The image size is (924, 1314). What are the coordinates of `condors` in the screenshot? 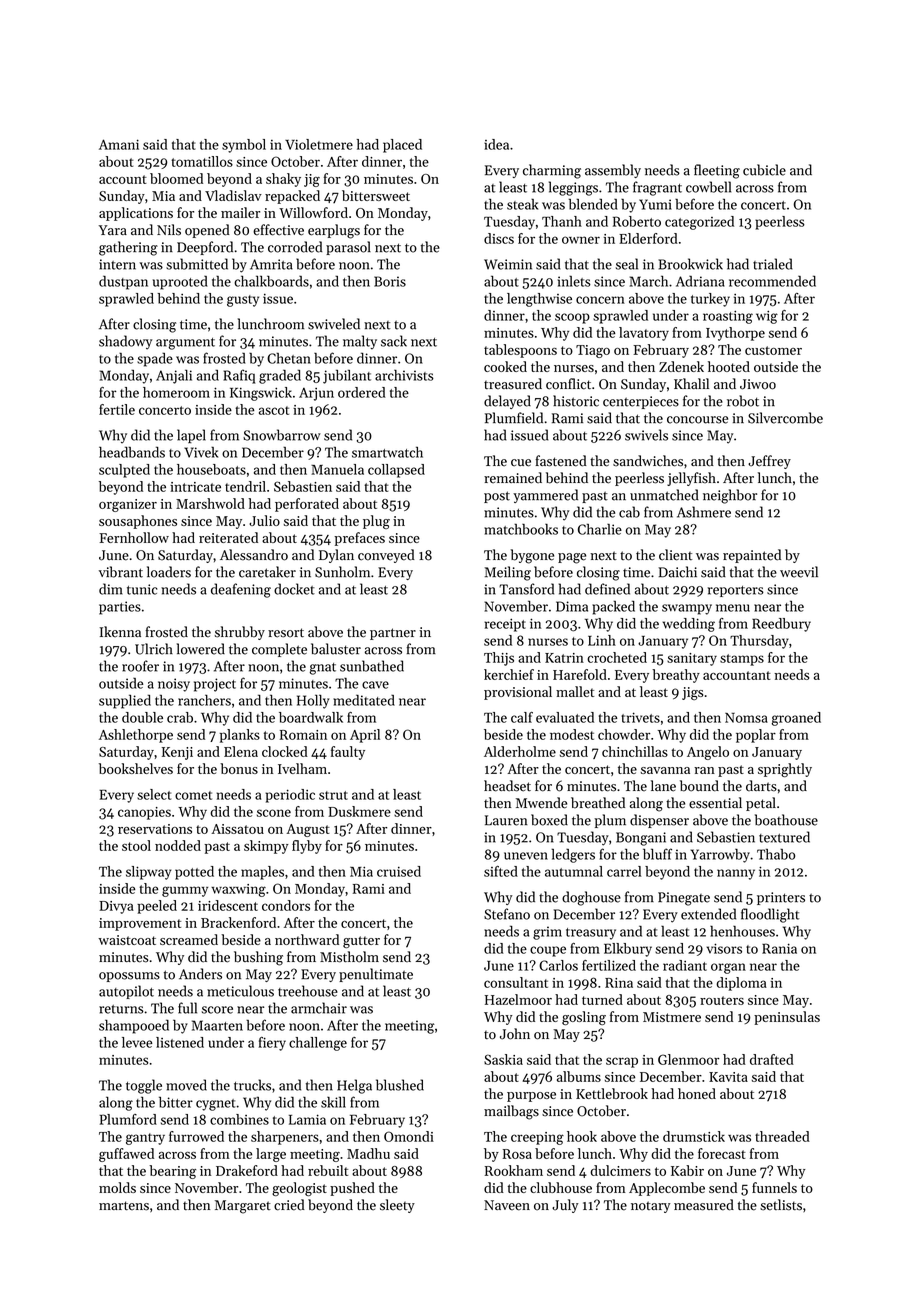 It's located at (286, 905).
